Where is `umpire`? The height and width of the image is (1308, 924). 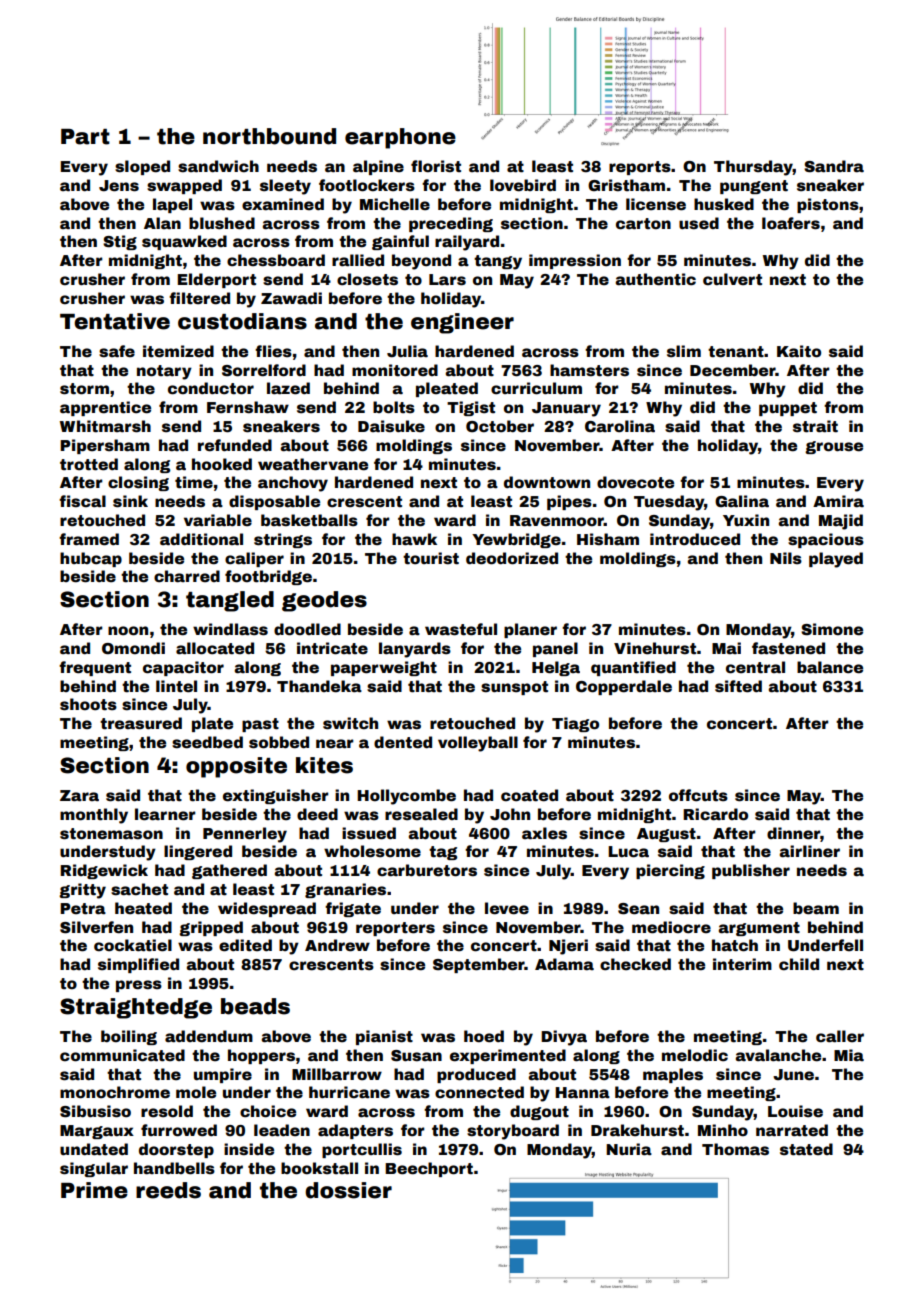
umpire is located at coordinates (223, 1075).
